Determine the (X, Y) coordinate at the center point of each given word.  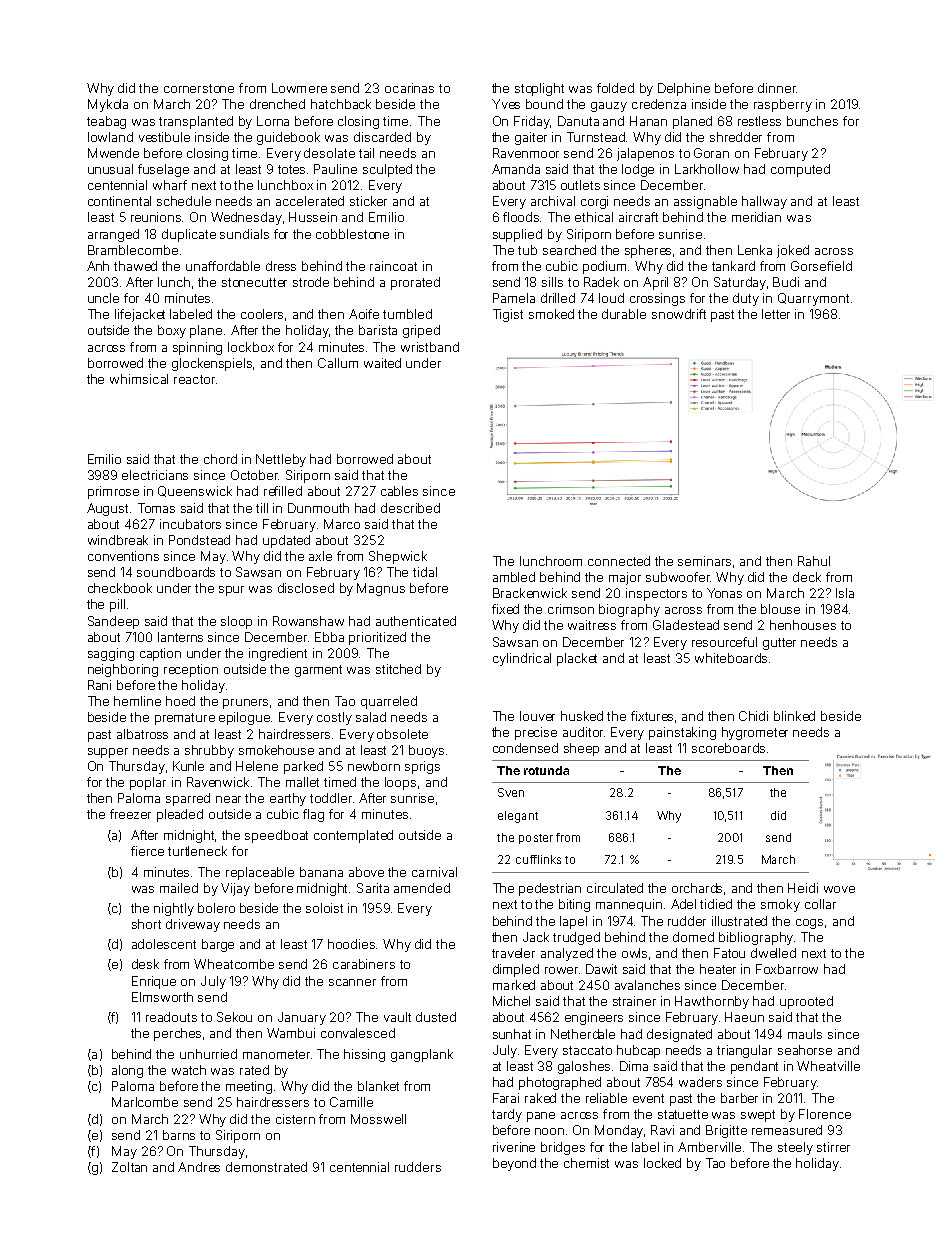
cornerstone (199, 88)
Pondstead (199, 540)
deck (807, 577)
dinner (777, 88)
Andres (199, 1167)
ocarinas (409, 88)
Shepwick (398, 557)
